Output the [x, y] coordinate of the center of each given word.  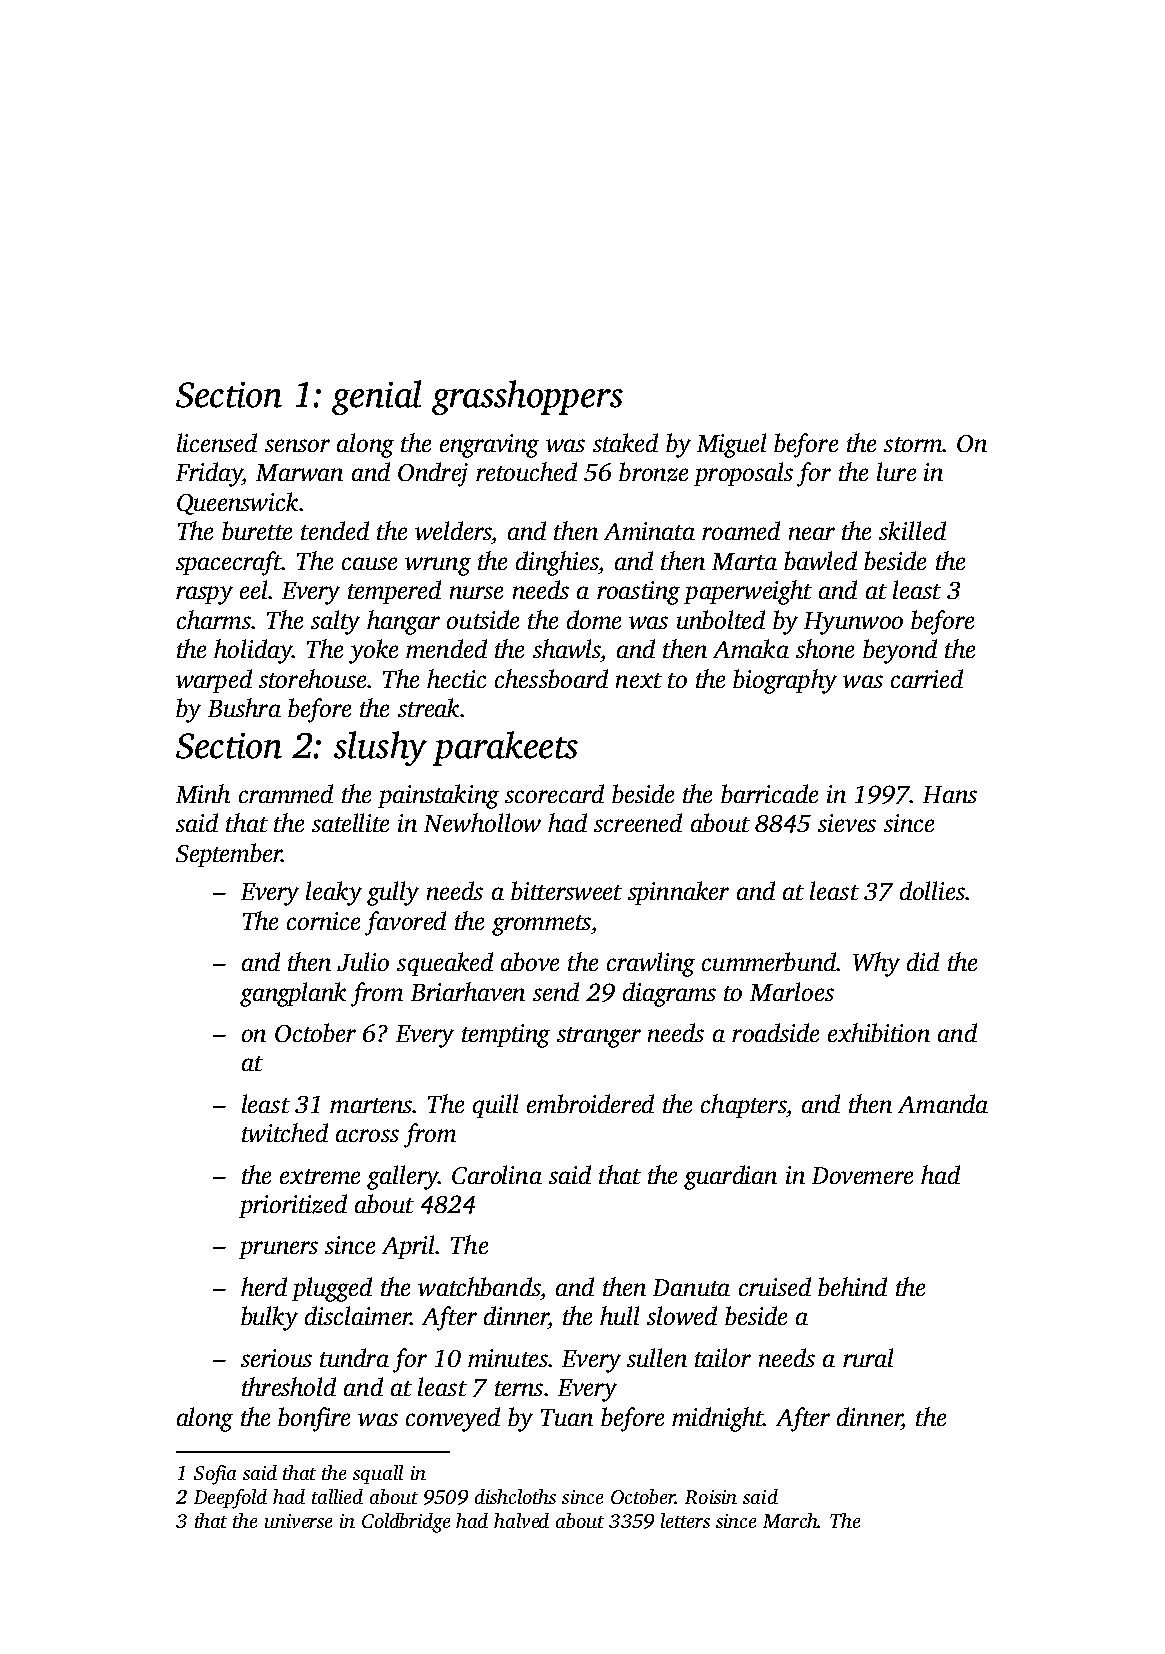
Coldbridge [406, 1523]
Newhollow [482, 822]
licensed [217, 442]
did [923, 961]
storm [913, 444]
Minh [203, 793]
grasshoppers [527, 397]
